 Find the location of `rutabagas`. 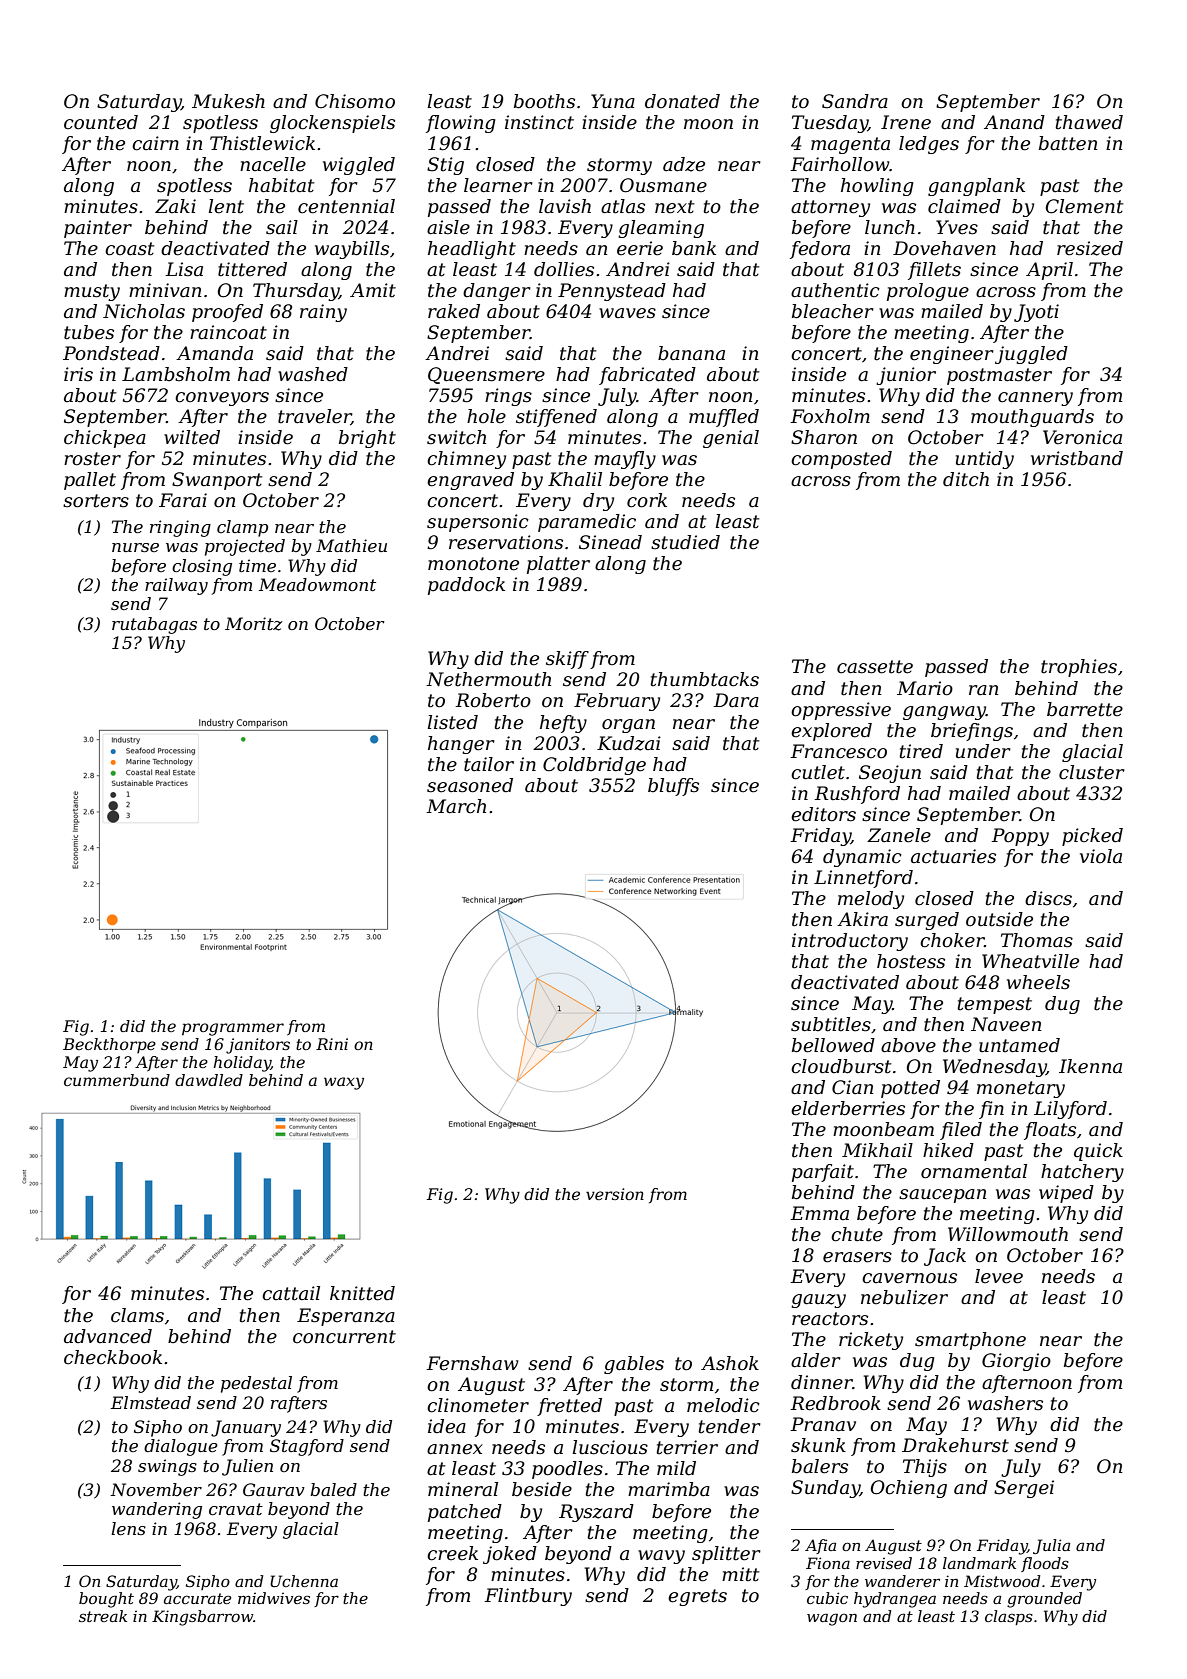

rutabagas is located at coordinates (154, 625).
